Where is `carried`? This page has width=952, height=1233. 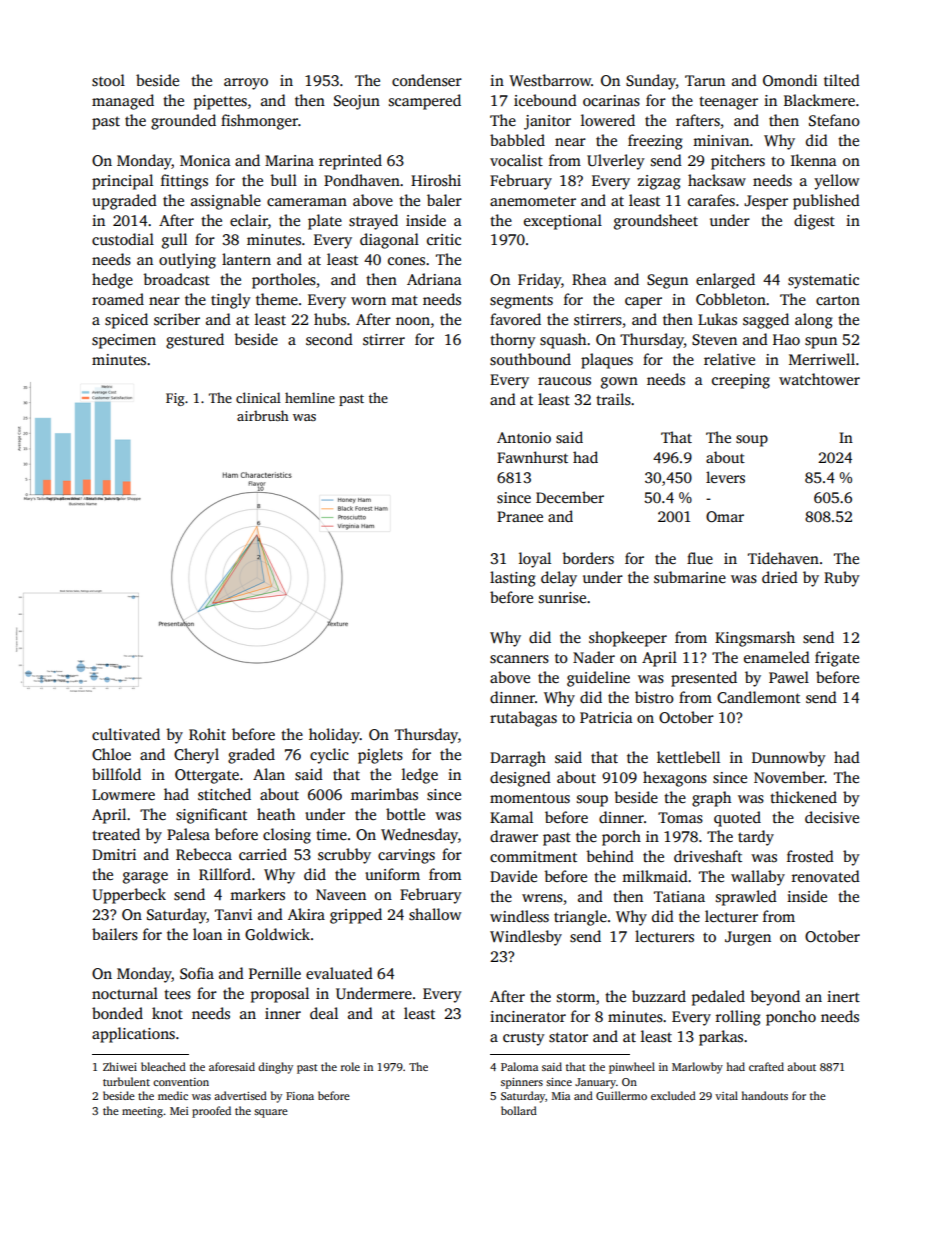
carried is located at coordinates (263, 854).
